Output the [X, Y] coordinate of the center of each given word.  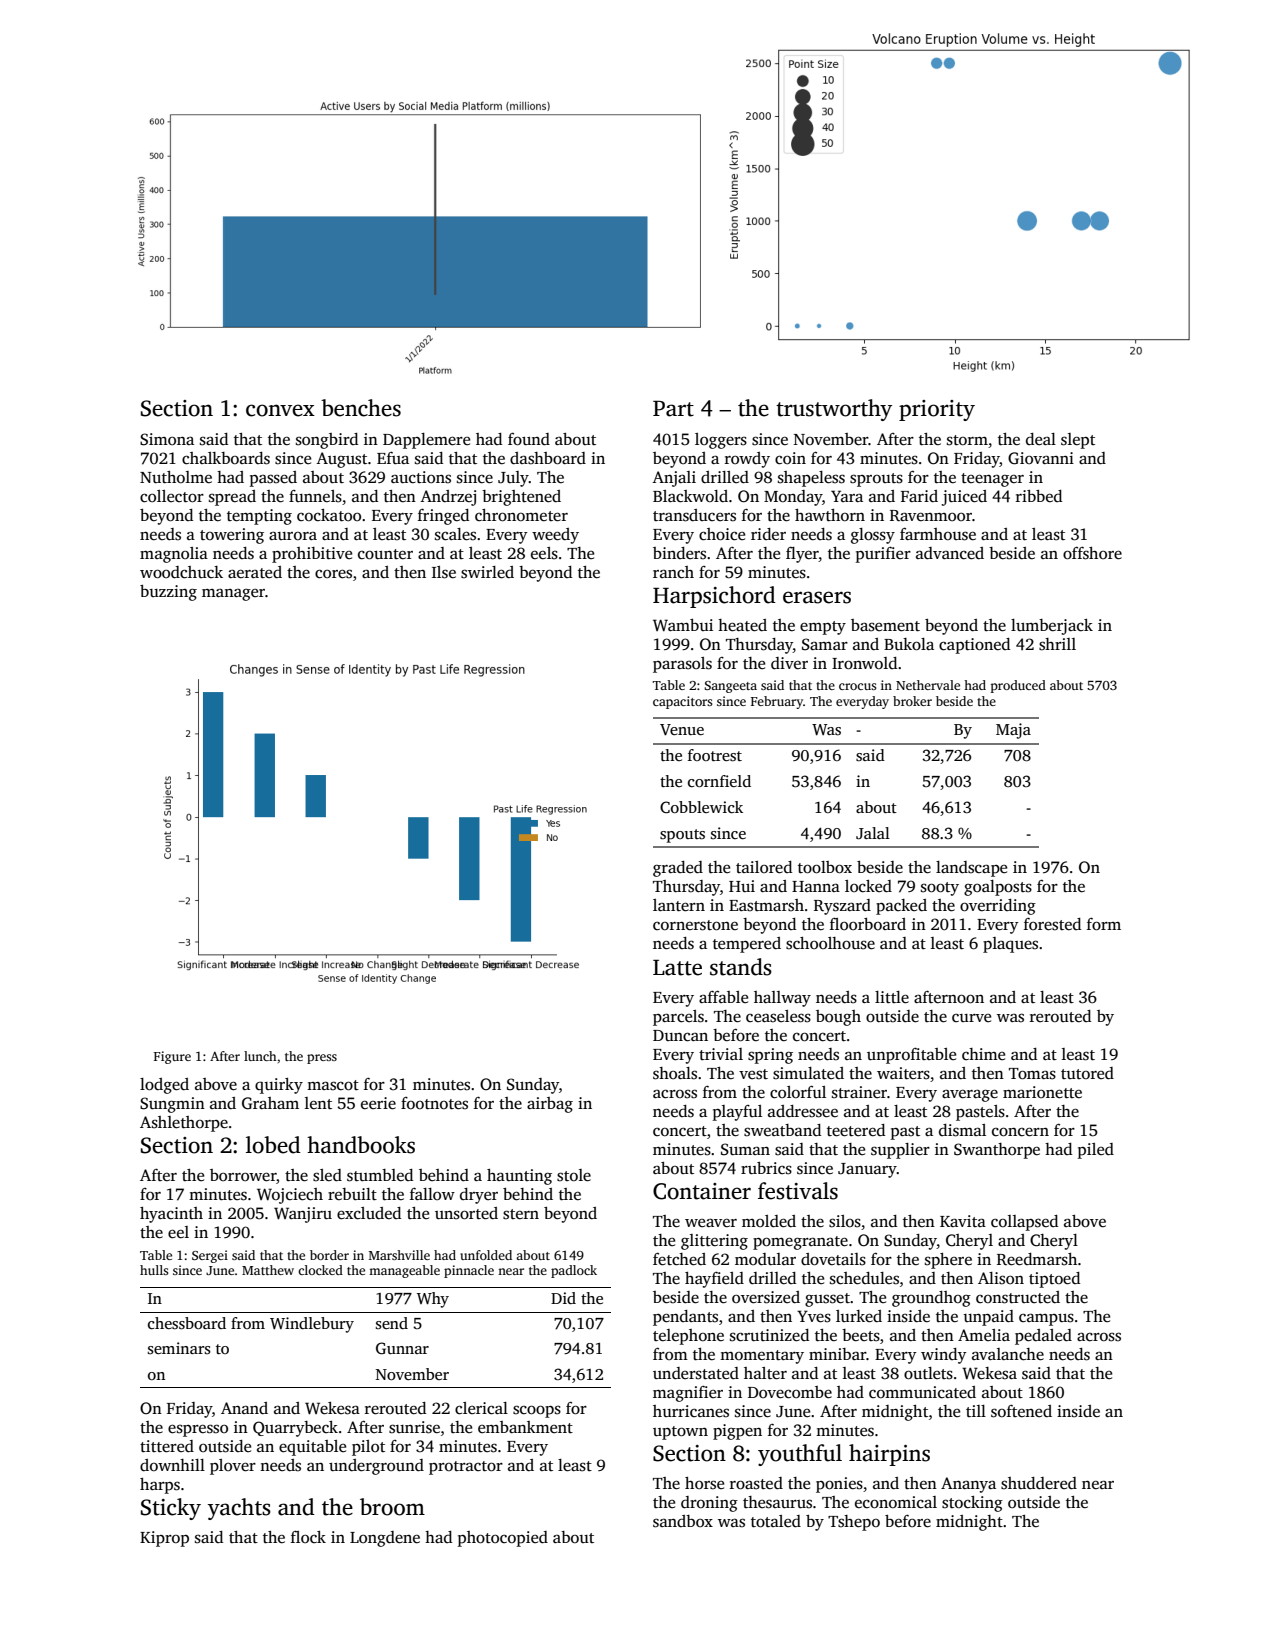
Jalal [873, 833]
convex [280, 410]
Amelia [984, 1335]
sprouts [876, 480]
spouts [682, 836]
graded [678, 869]
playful [737, 1113]
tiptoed [1054, 1280]
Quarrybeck [295, 1429]
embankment [525, 1427]
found [529, 439]
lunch [260, 1056]
